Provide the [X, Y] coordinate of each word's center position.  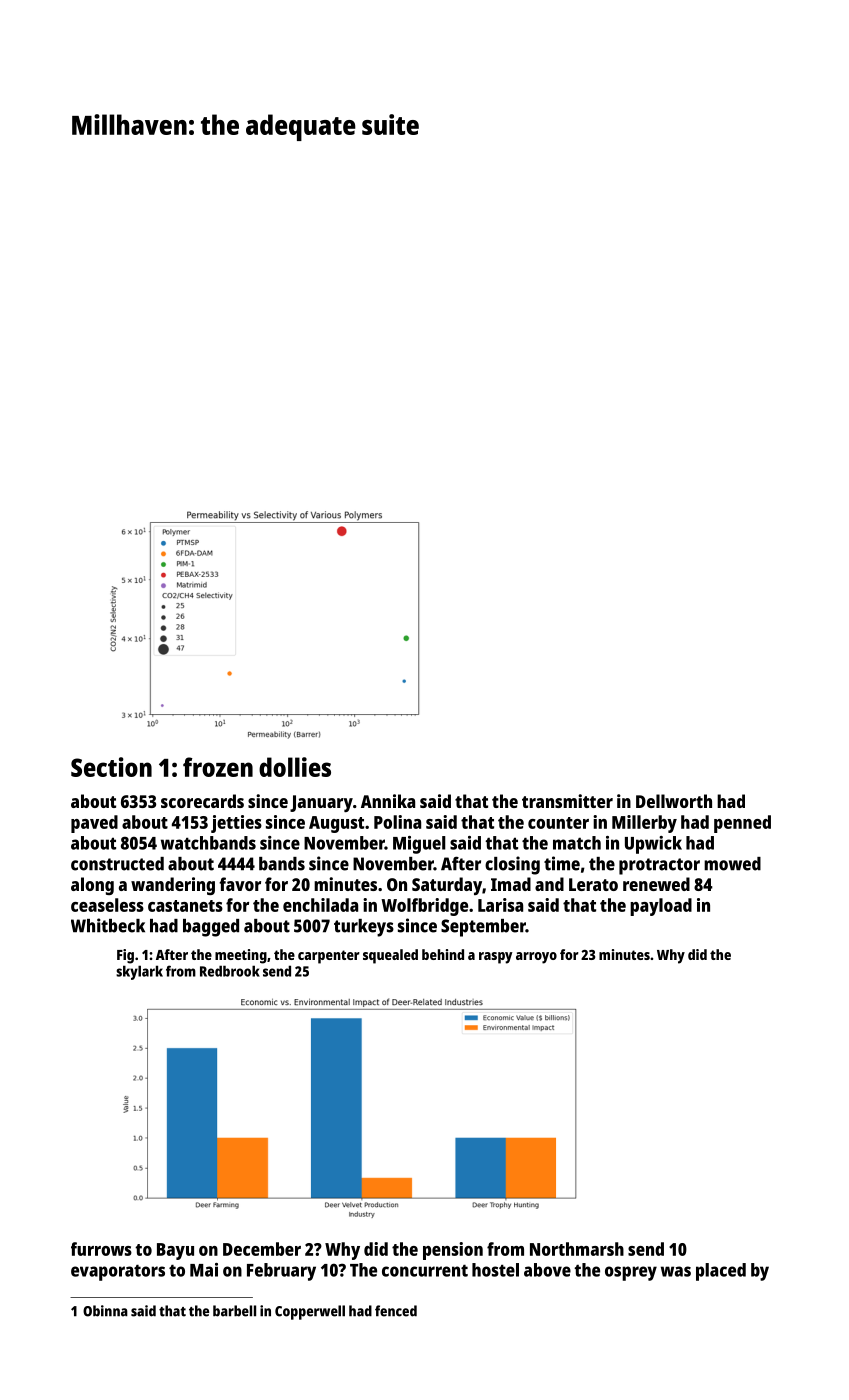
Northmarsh [577, 1249]
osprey [631, 1273]
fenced [396, 1311]
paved [94, 824]
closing [512, 865]
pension [453, 1251]
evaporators [118, 1272]
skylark [139, 972]
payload [661, 907]
